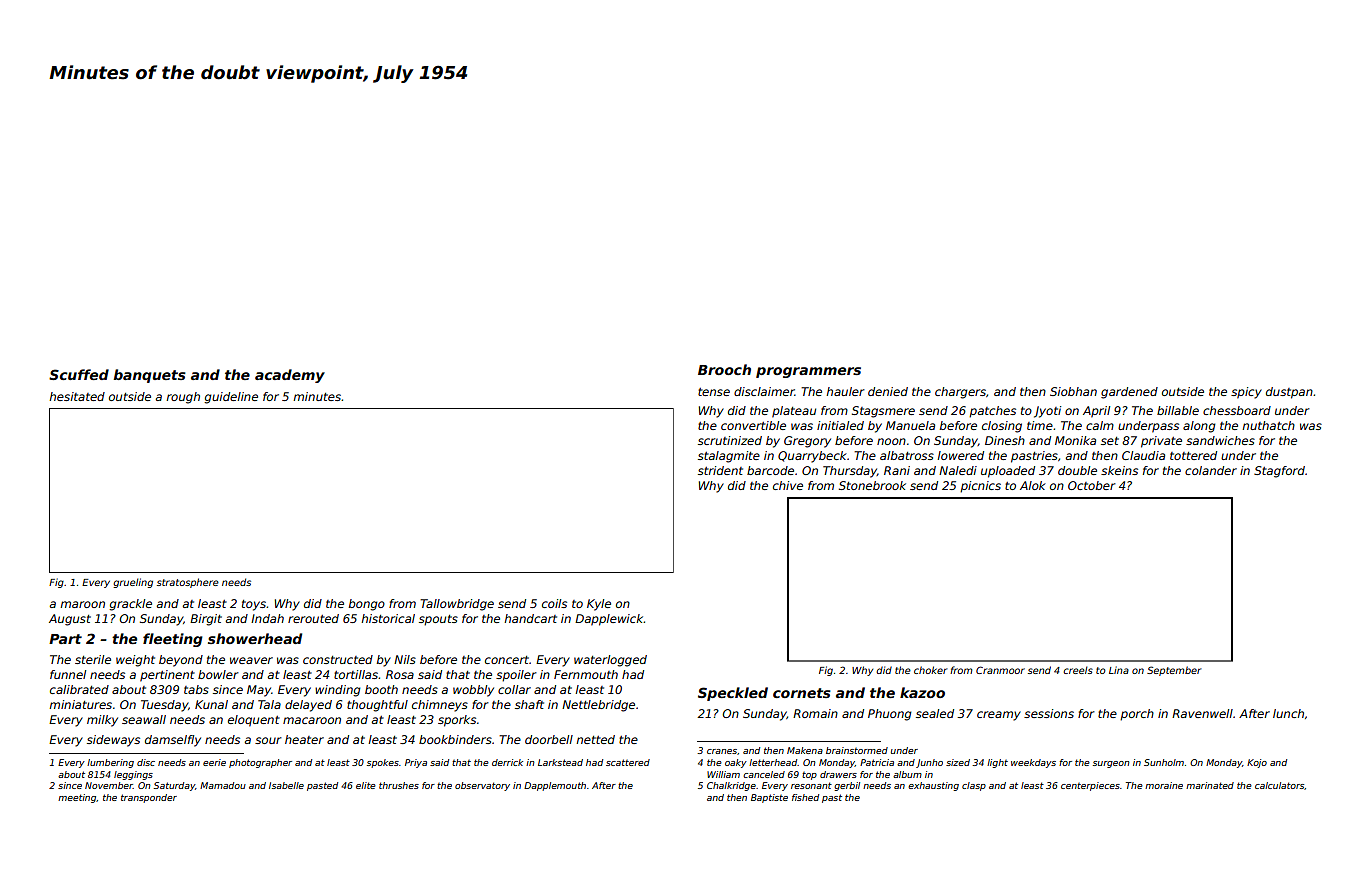  What do you see at coordinates (1000, 670) in the screenshot?
I see `Cranmoor` at bounding box center [1000, 670].
